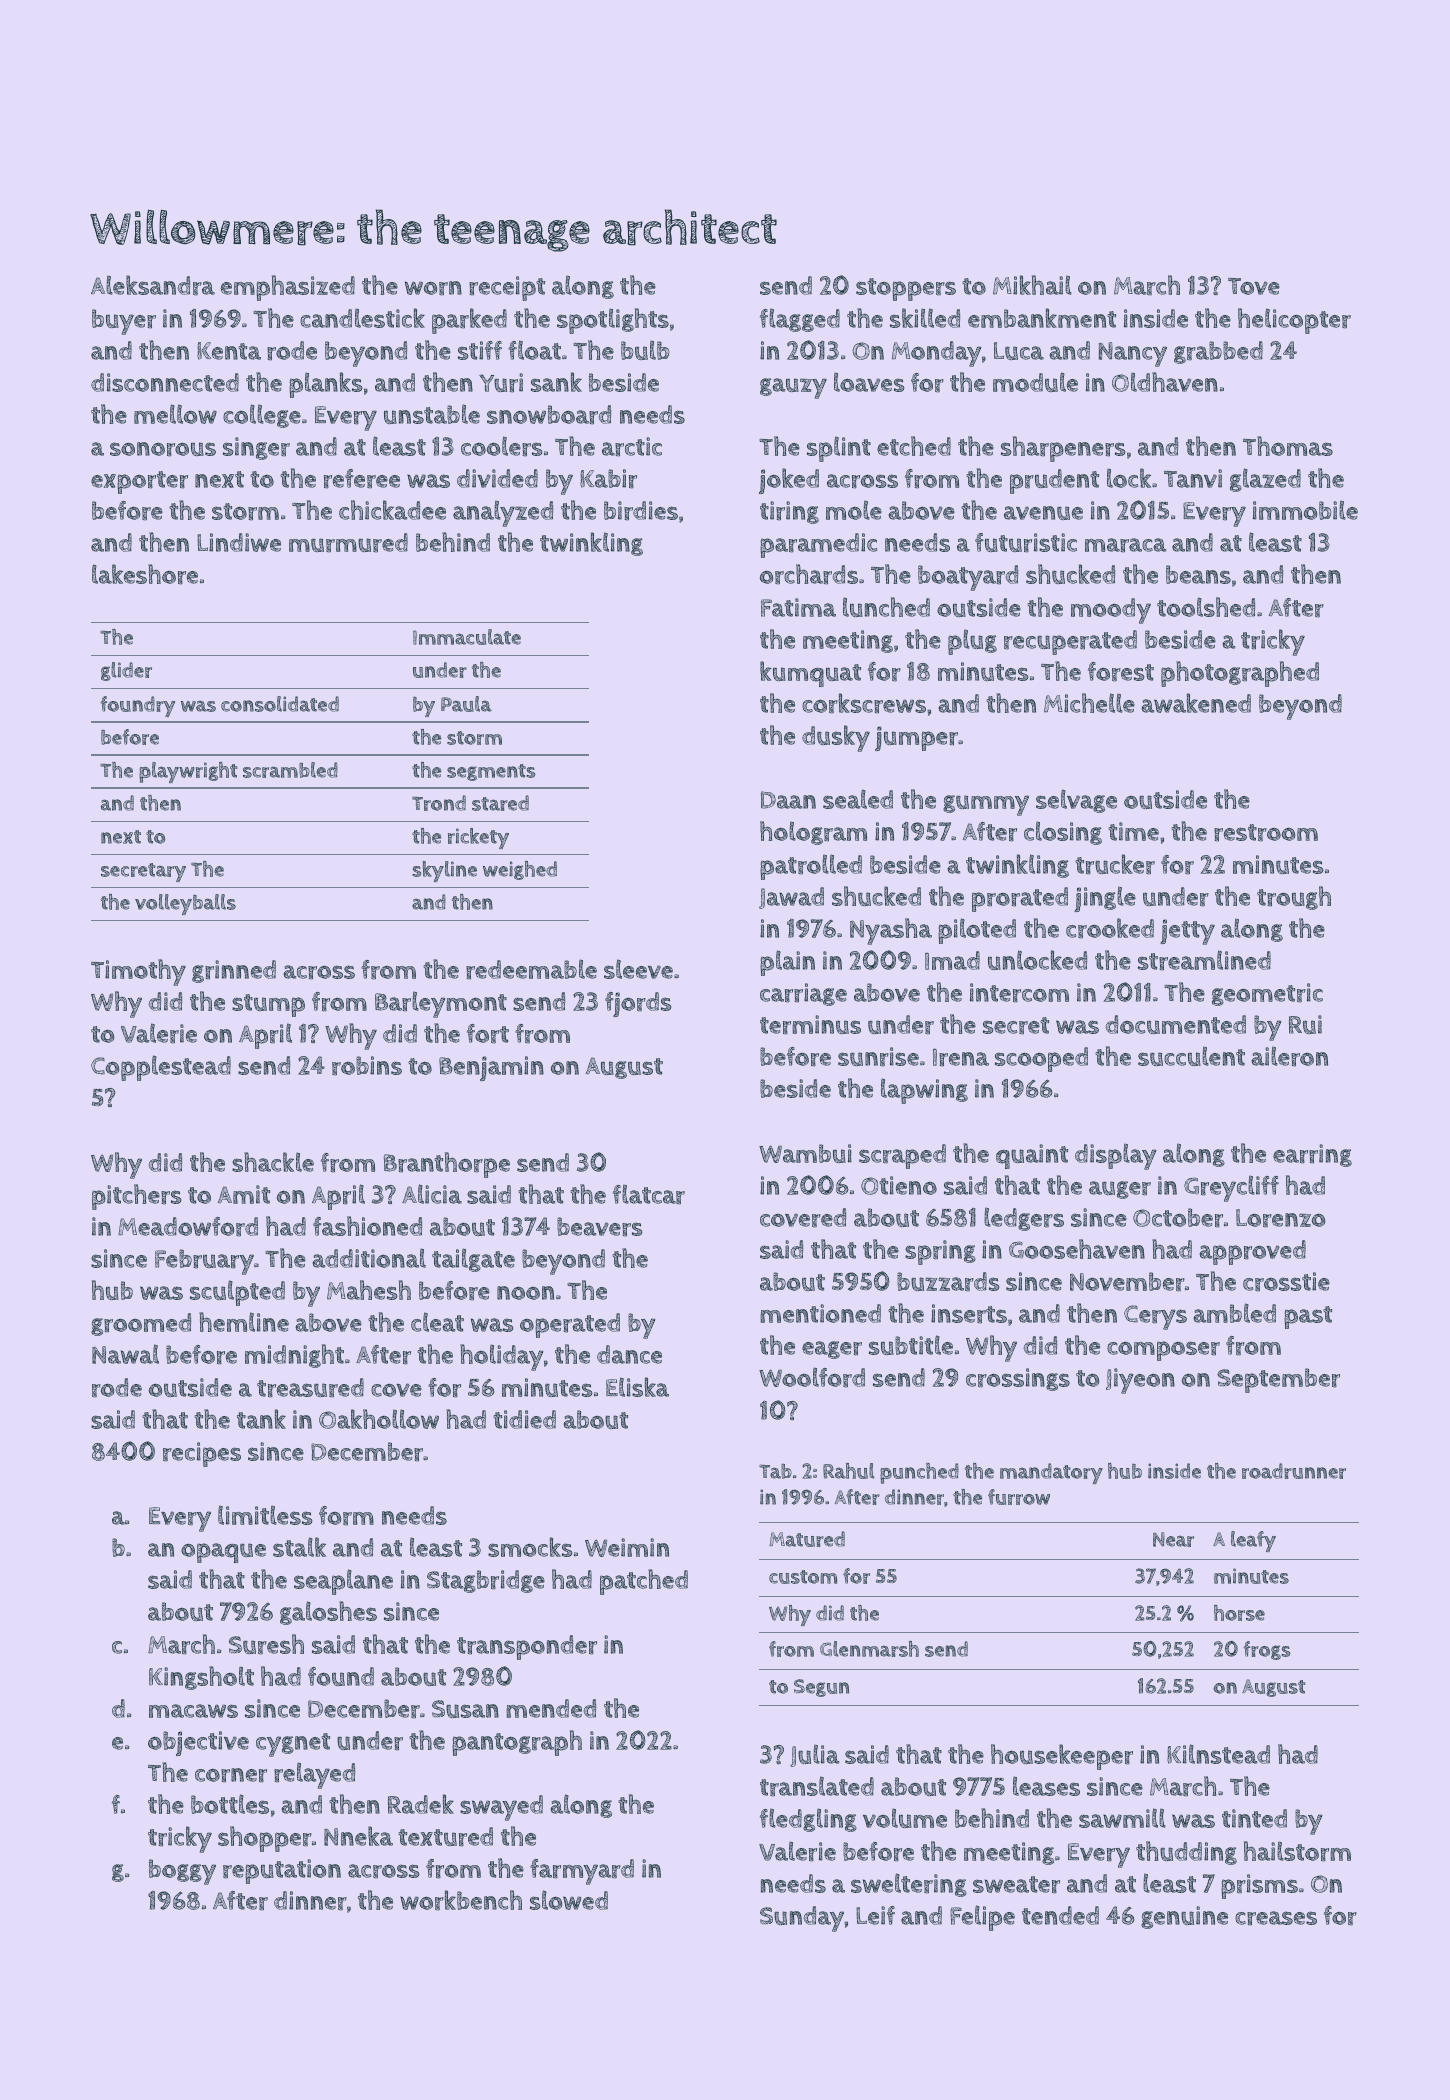 The image size is (1450, 2100). What do you see at coordinates (1240, 674) in the screenshot?
I see `photographed` at bounding box center [1240, 674].
